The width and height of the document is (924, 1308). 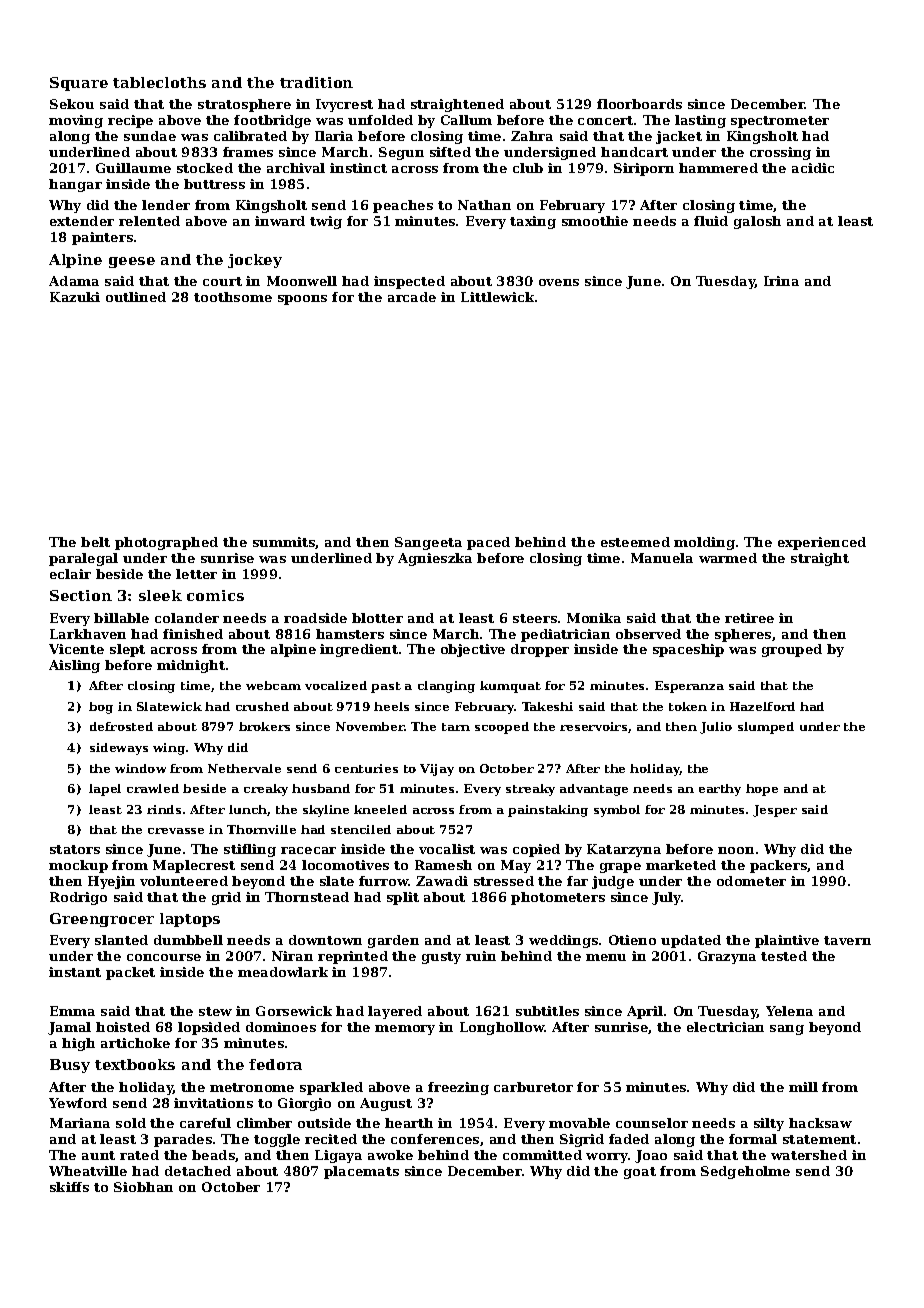 What do you see at coordinates (316, 82) in the document?
I see `tradition` at bounding box center [316, 82].
